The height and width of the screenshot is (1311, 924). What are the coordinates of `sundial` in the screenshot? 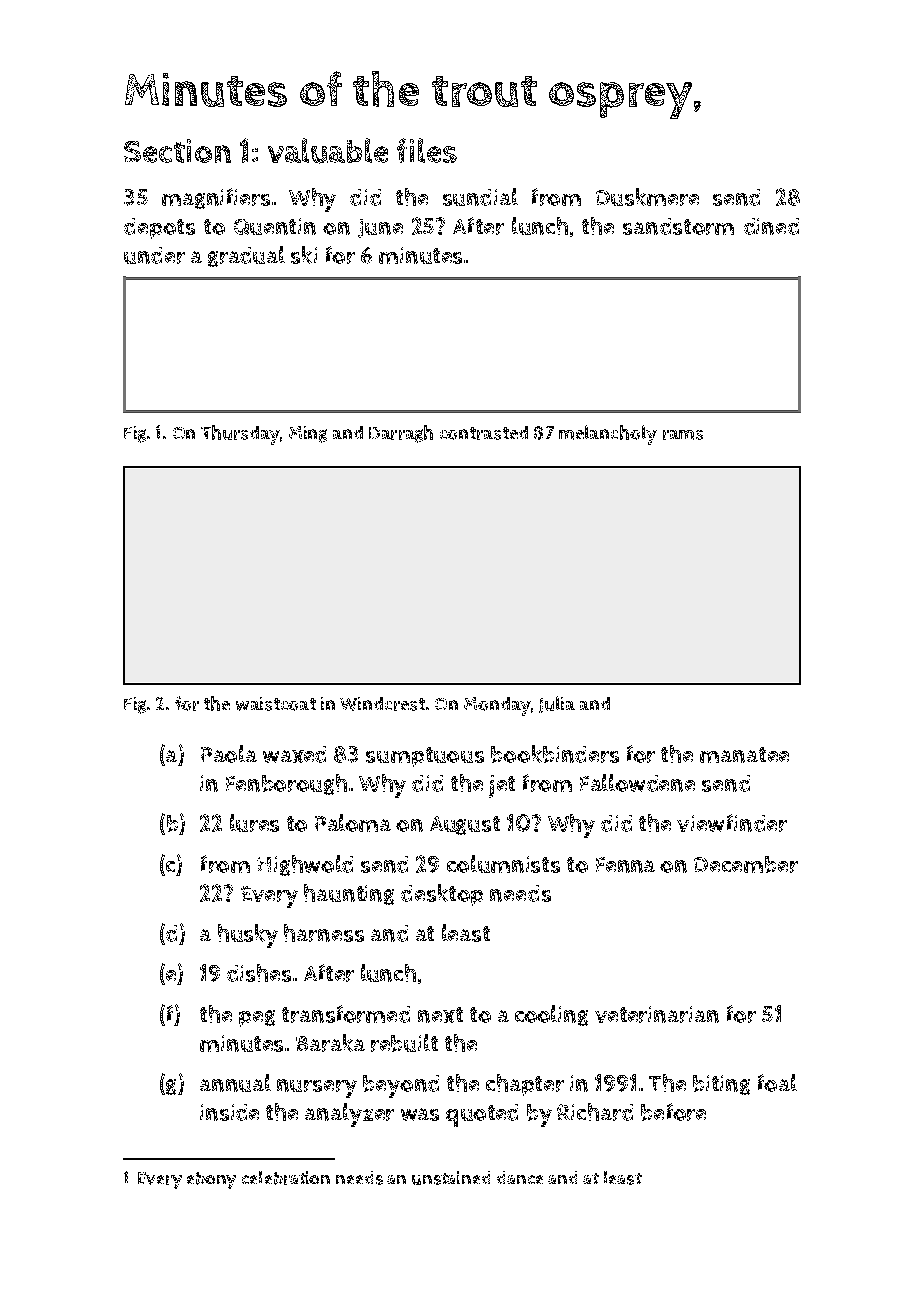 It's located at (480, 197).
